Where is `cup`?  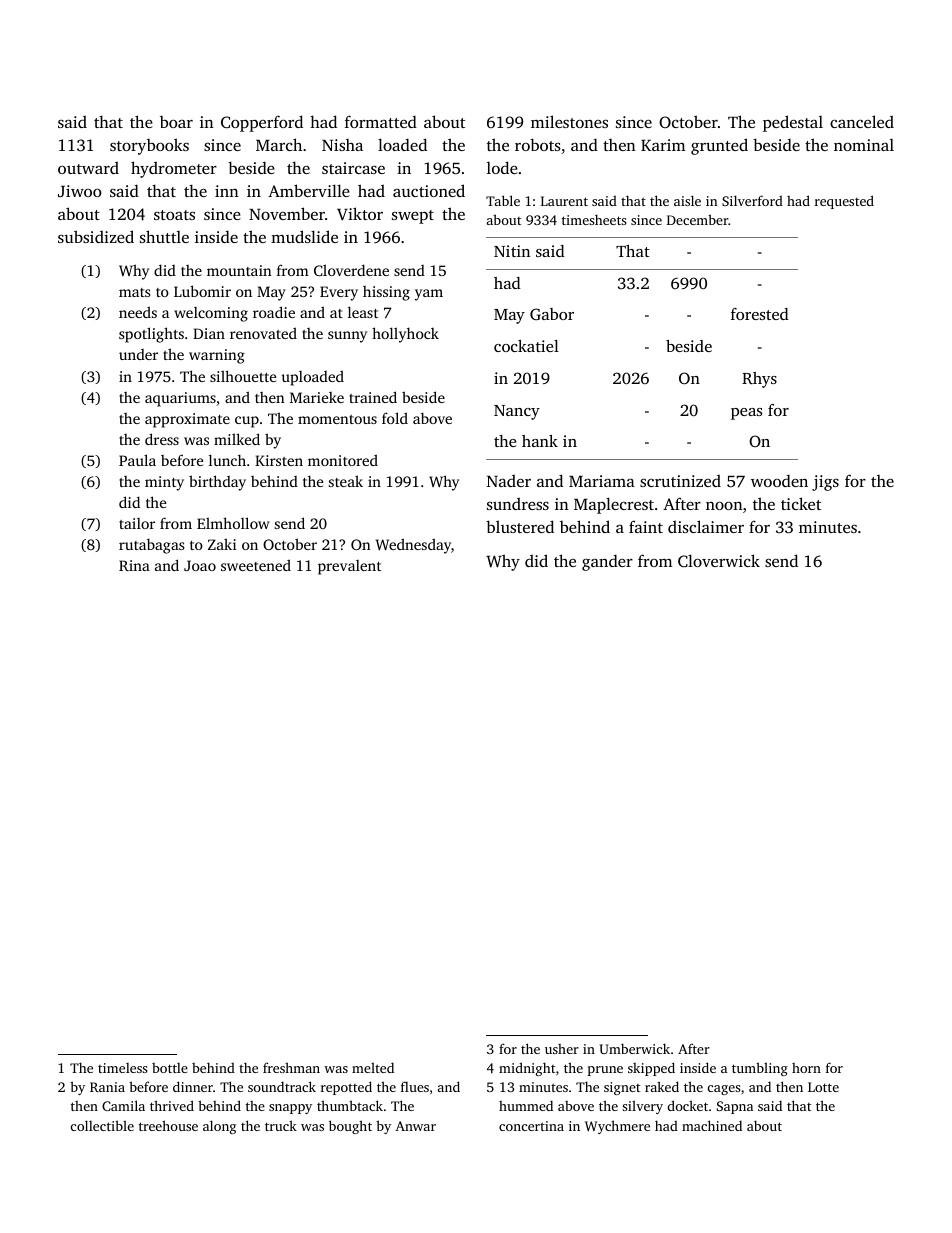 cup is located at coordinates (247, 422).
